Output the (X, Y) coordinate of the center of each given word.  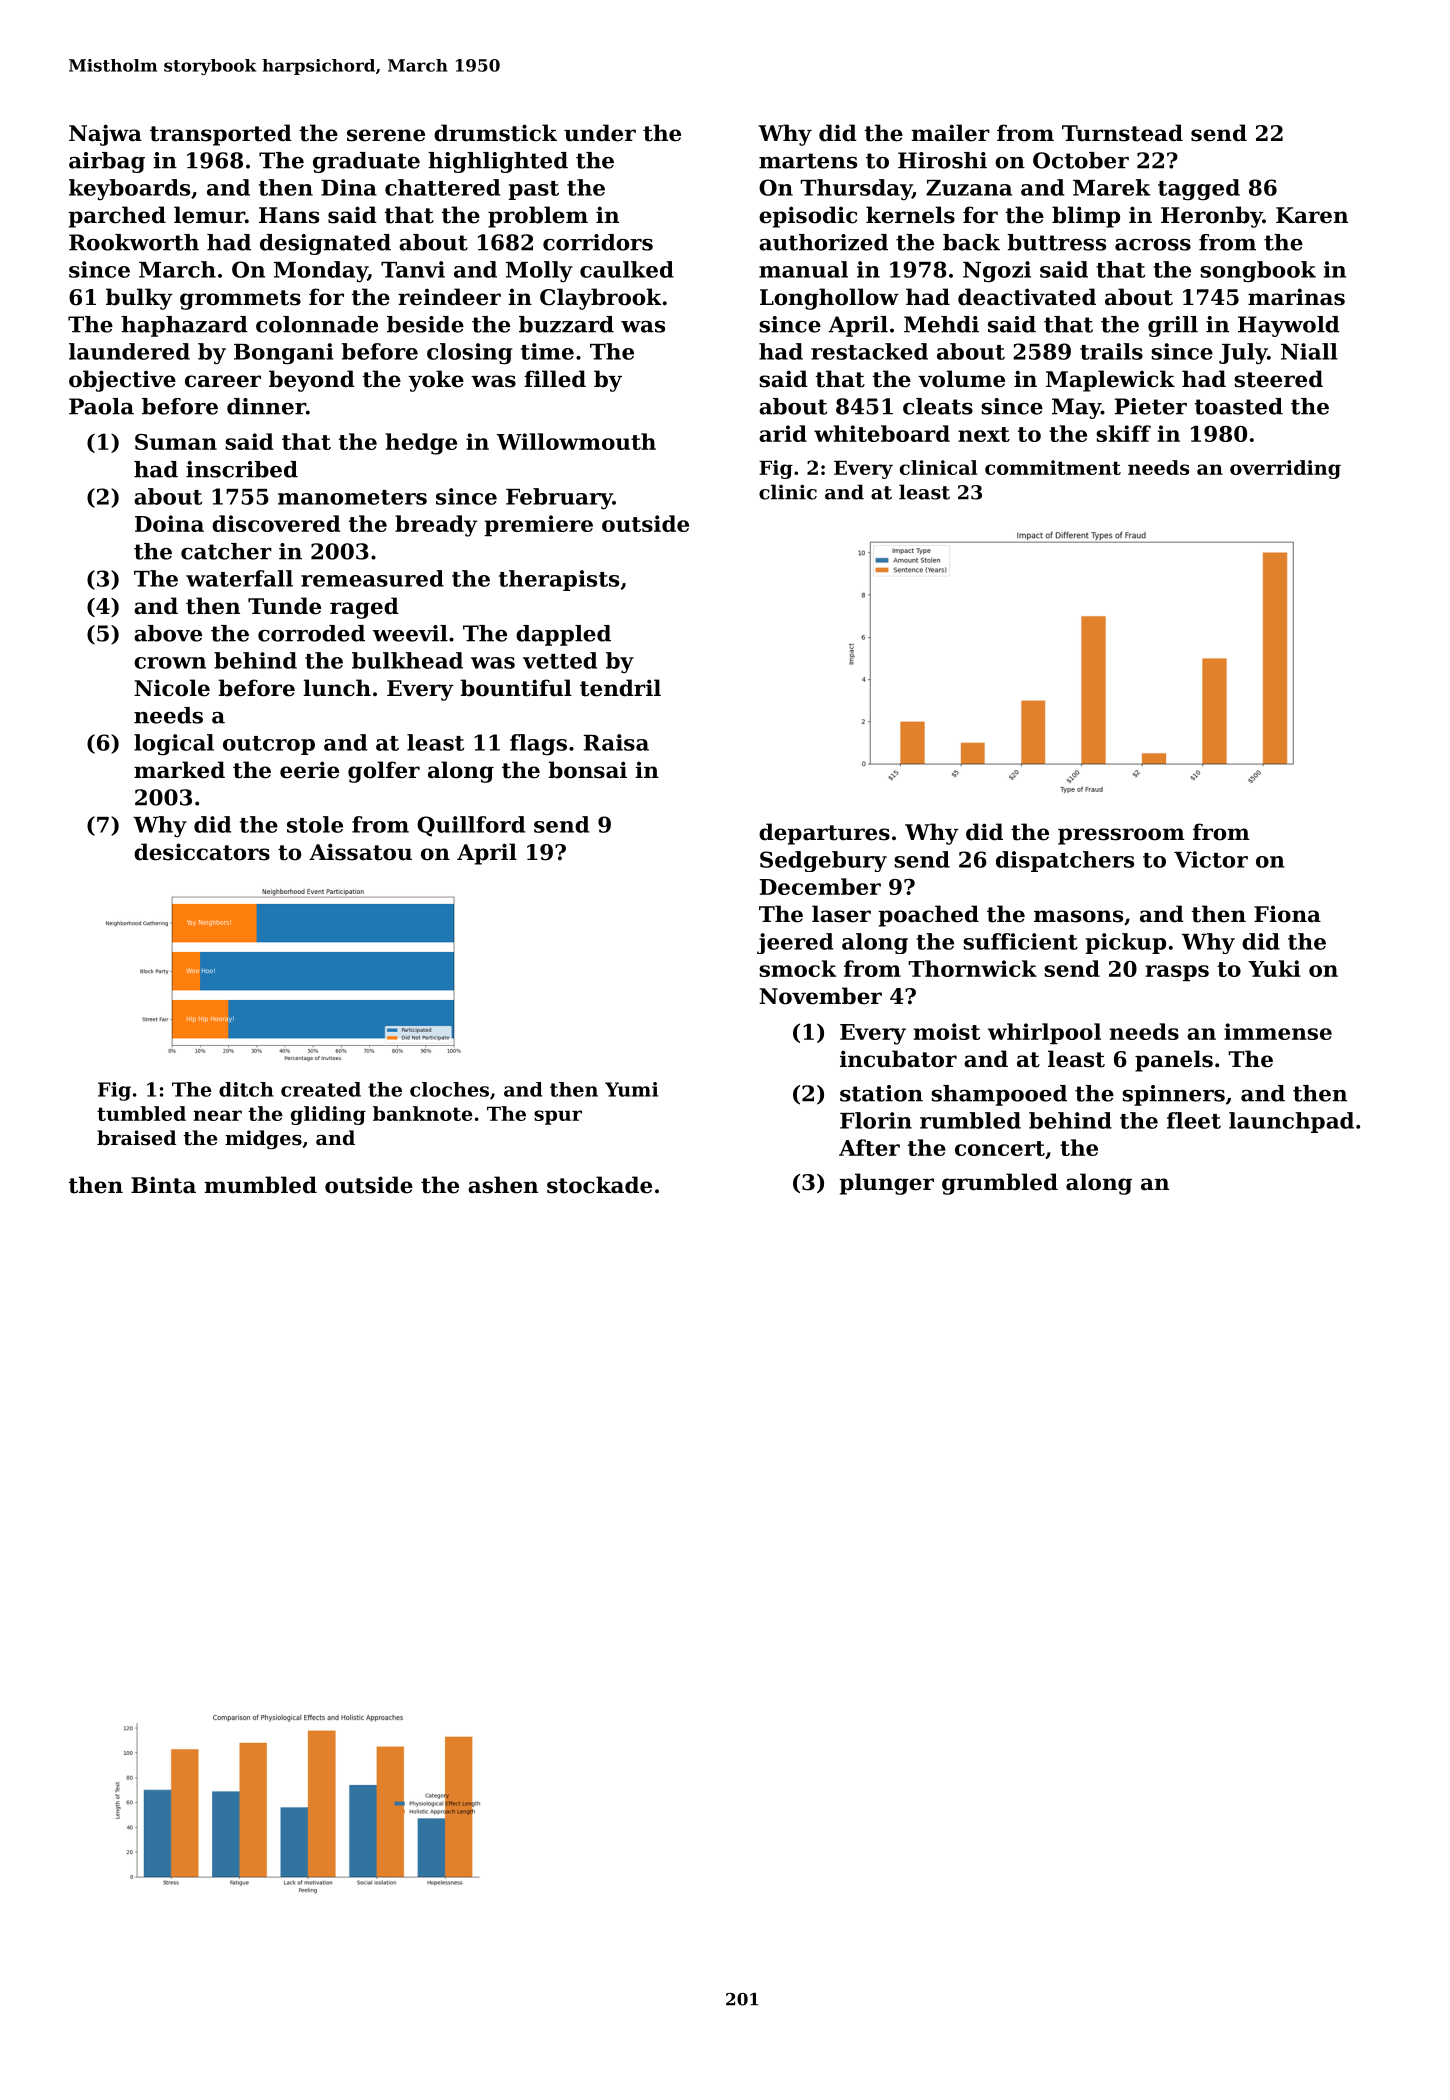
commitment (1053, 467)
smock (797, 968)
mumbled (260, 1185)
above (168, 633)
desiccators (202, 852)
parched (117, 217)
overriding (1285, 469)
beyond (312, 381)
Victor (1211, 859)
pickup (1126, 943)
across (1153, 245)
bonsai (587, 770)
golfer (384, 772)
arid (783, 433)
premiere (538, 525)
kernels (910, 215)
